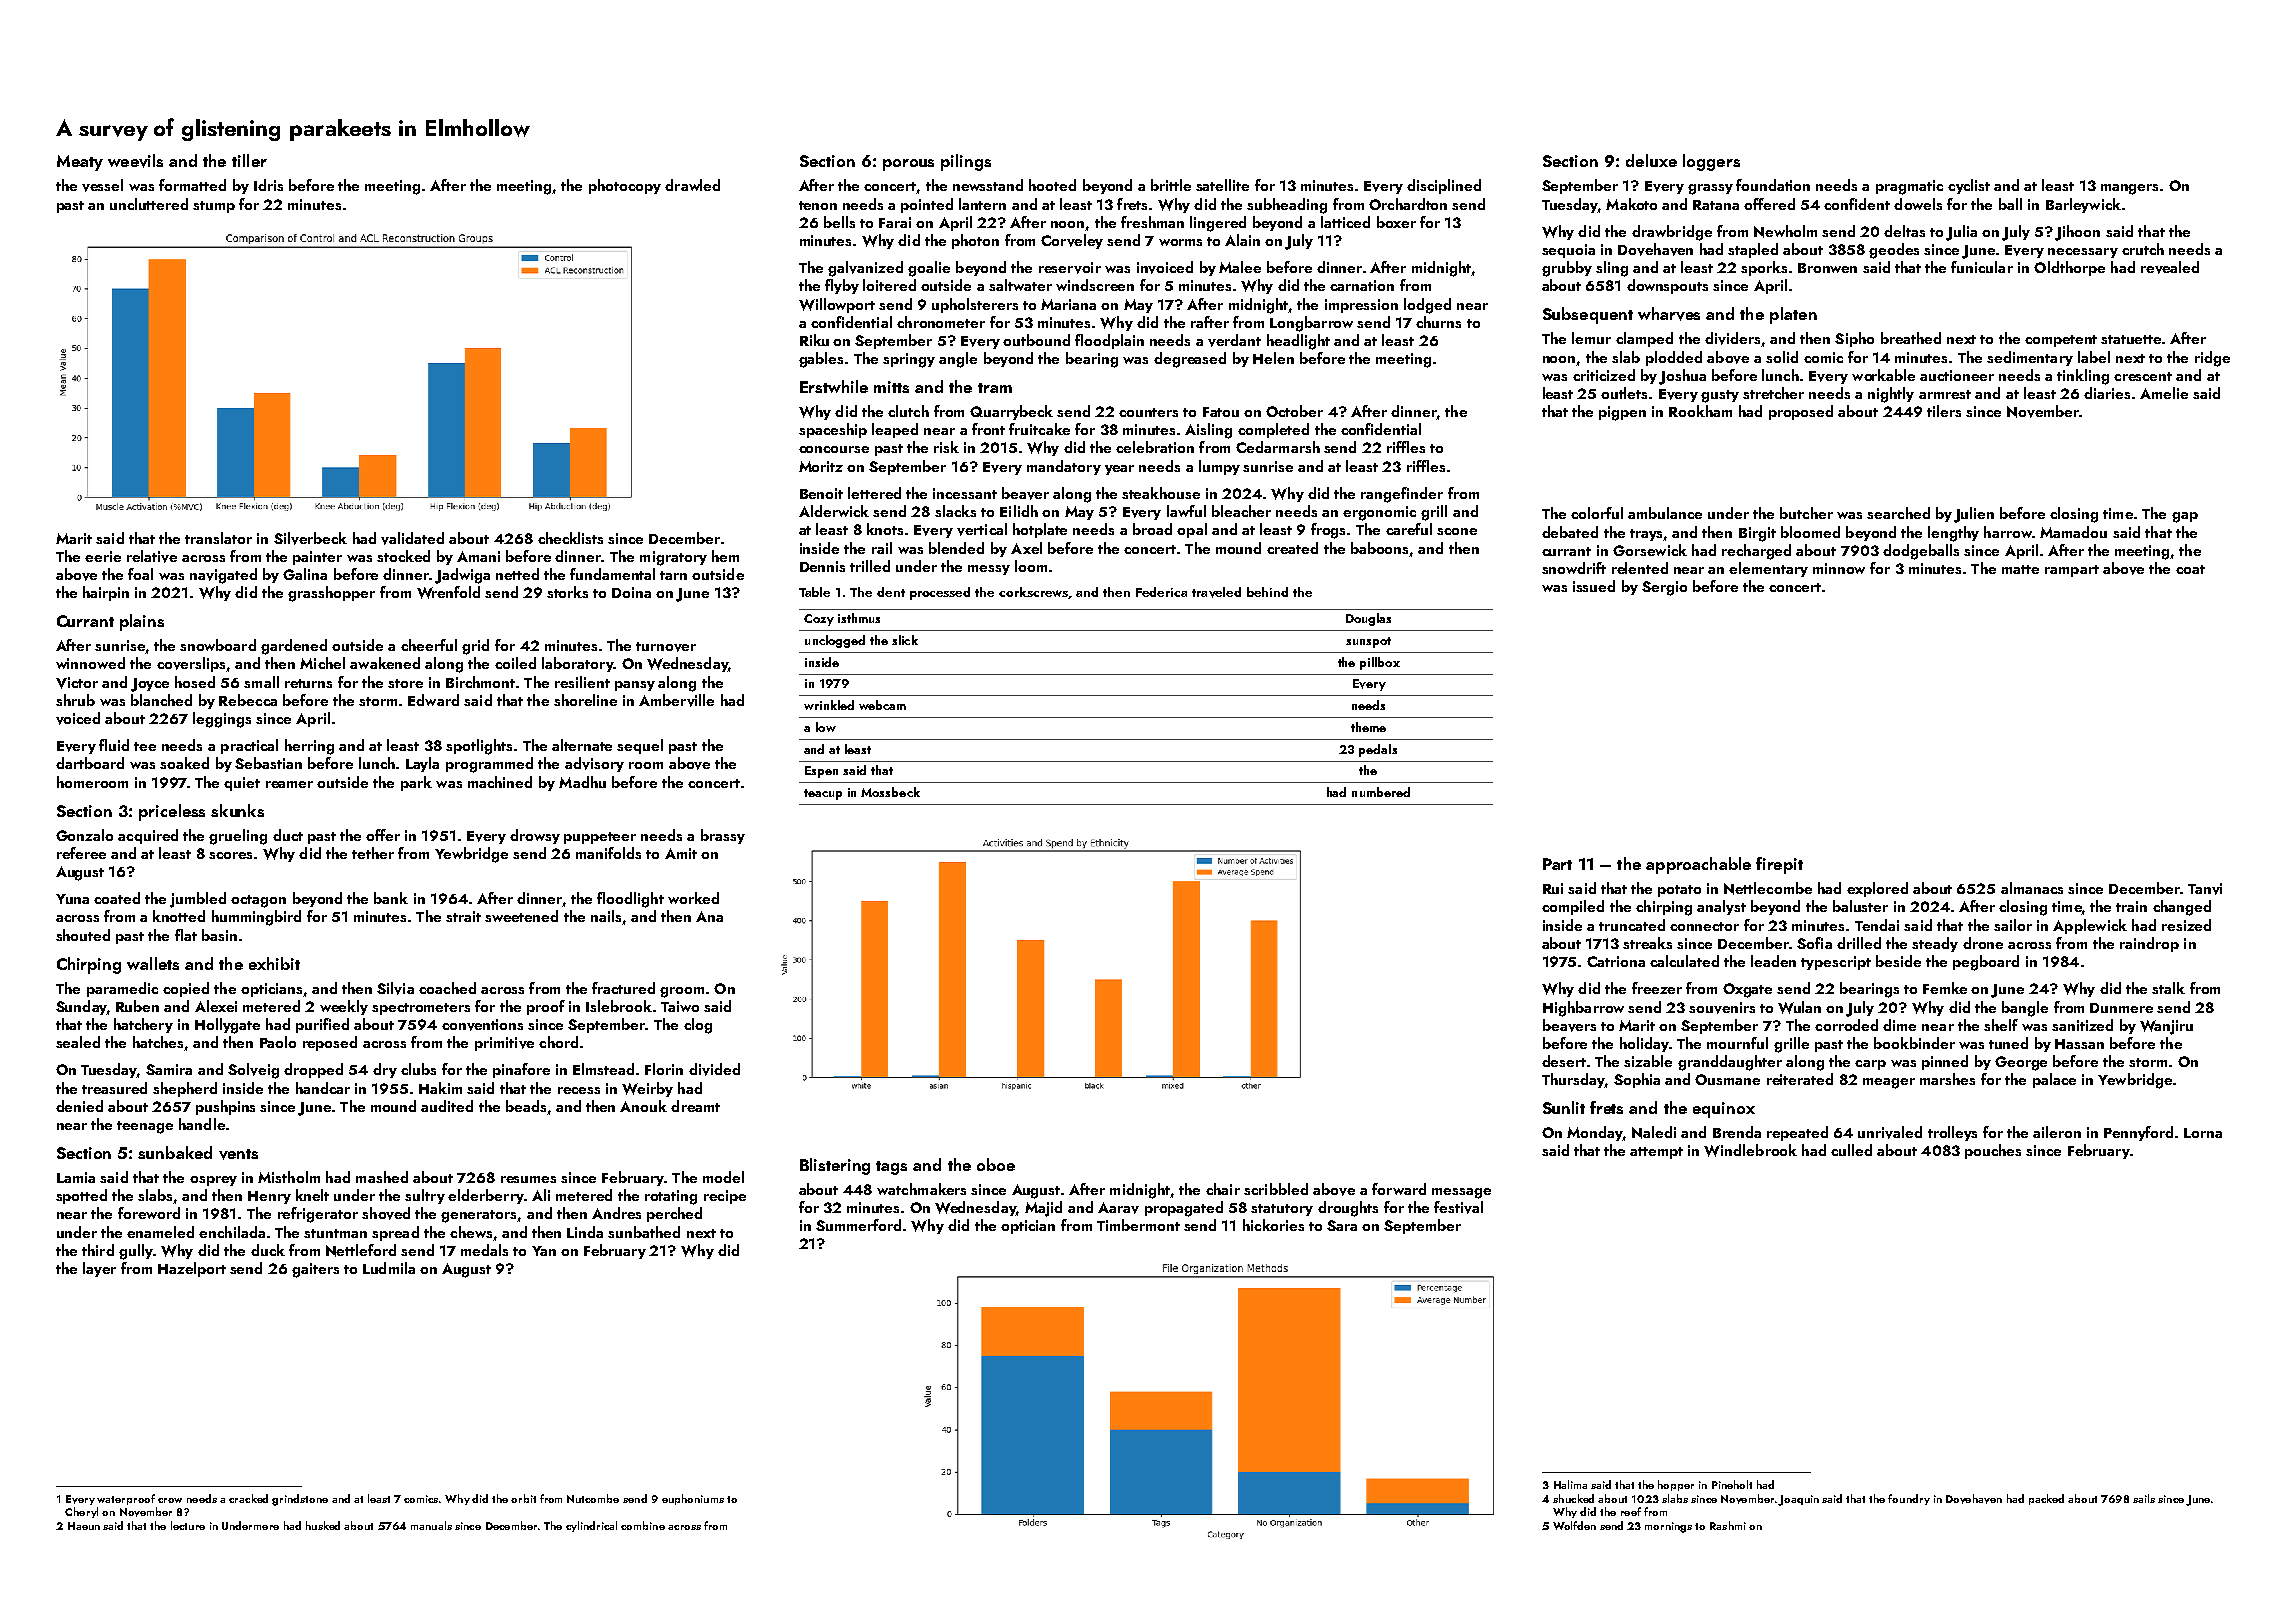 The height and width of the screenshot is (1620, 2291). I want to click on mandatory, so click(1064, 467).
